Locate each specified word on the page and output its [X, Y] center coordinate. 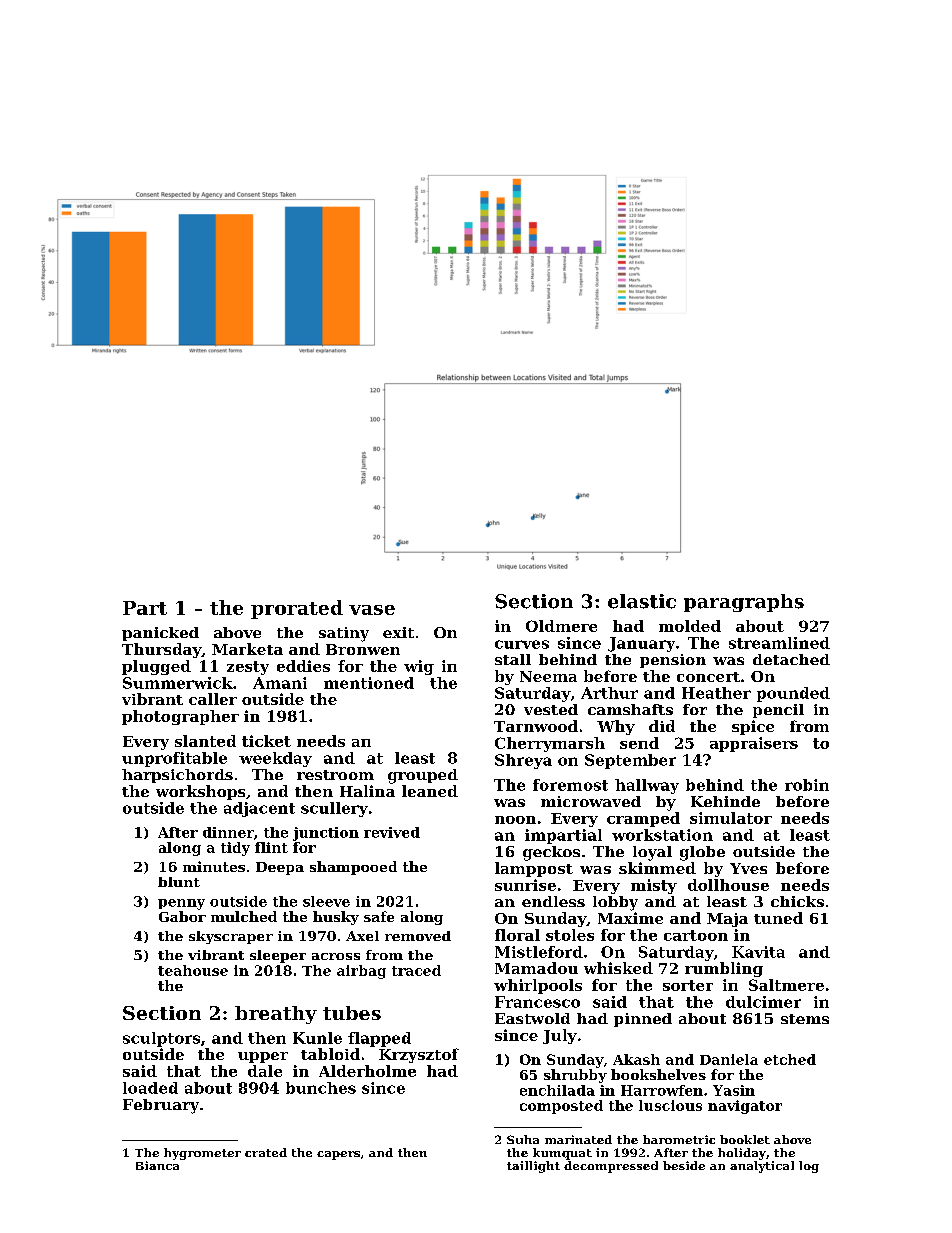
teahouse [193, 970]
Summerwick [178, 683]
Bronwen [363, 649]
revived [392, 832]
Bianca [157, 1165]
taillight [533, 1167]
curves [522, 644]
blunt [179, 882]
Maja [727, 920]
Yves [748, 868]
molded [690, 626]
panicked [160, 634]
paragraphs [744, 603]
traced [416, 970]
